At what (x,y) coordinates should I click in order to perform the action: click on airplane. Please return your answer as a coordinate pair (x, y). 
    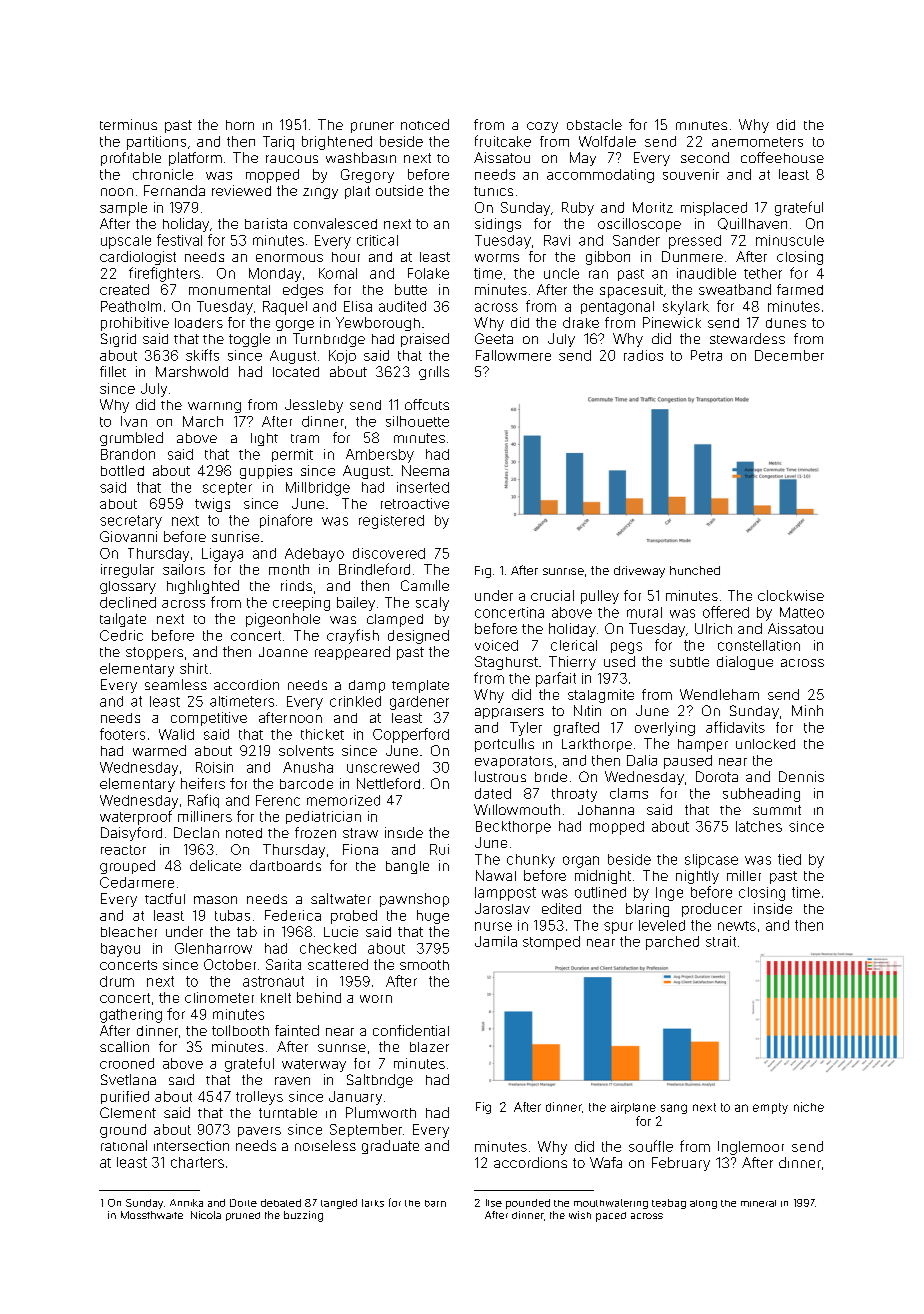
    Looking at the image, I should click on (633, 1108).
